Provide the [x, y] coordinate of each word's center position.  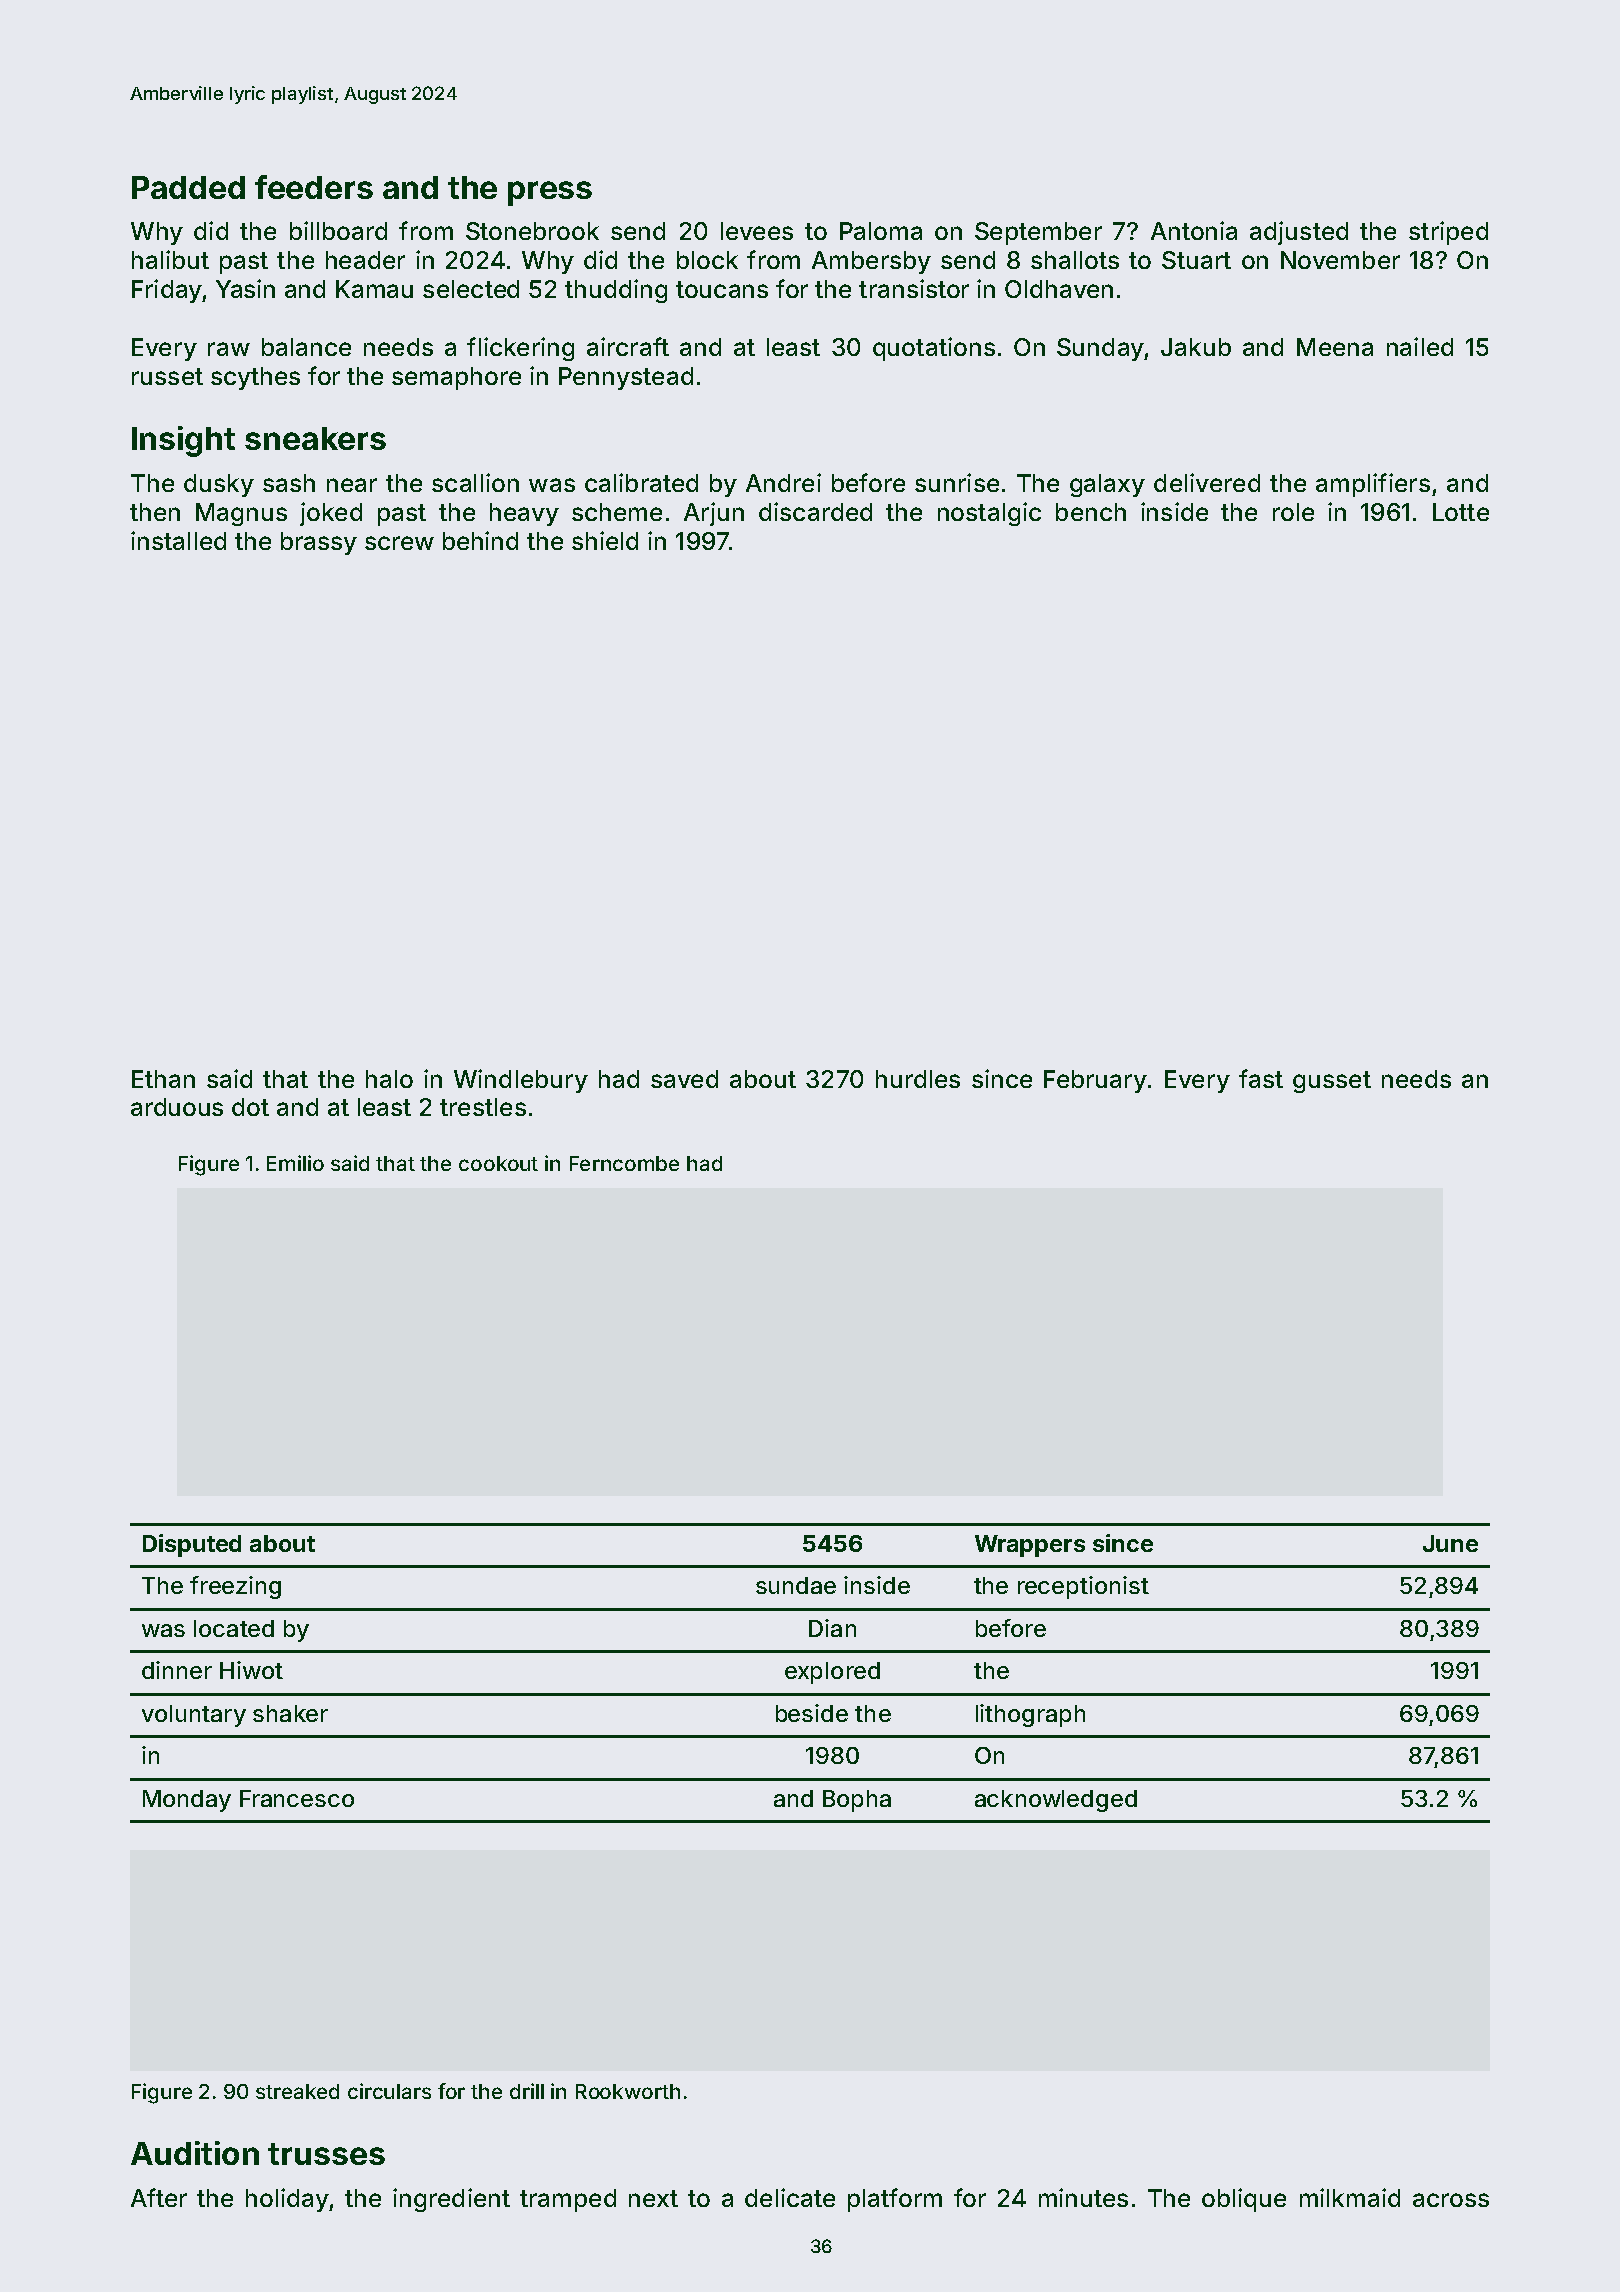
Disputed [192, 1545]
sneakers [315, 438]
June [1450, 1543]
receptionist [1083, 1587]
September [1038, 233]
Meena [1335, 347]
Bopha [857, 1801]
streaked [297, 2091]
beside [812, 1713]
